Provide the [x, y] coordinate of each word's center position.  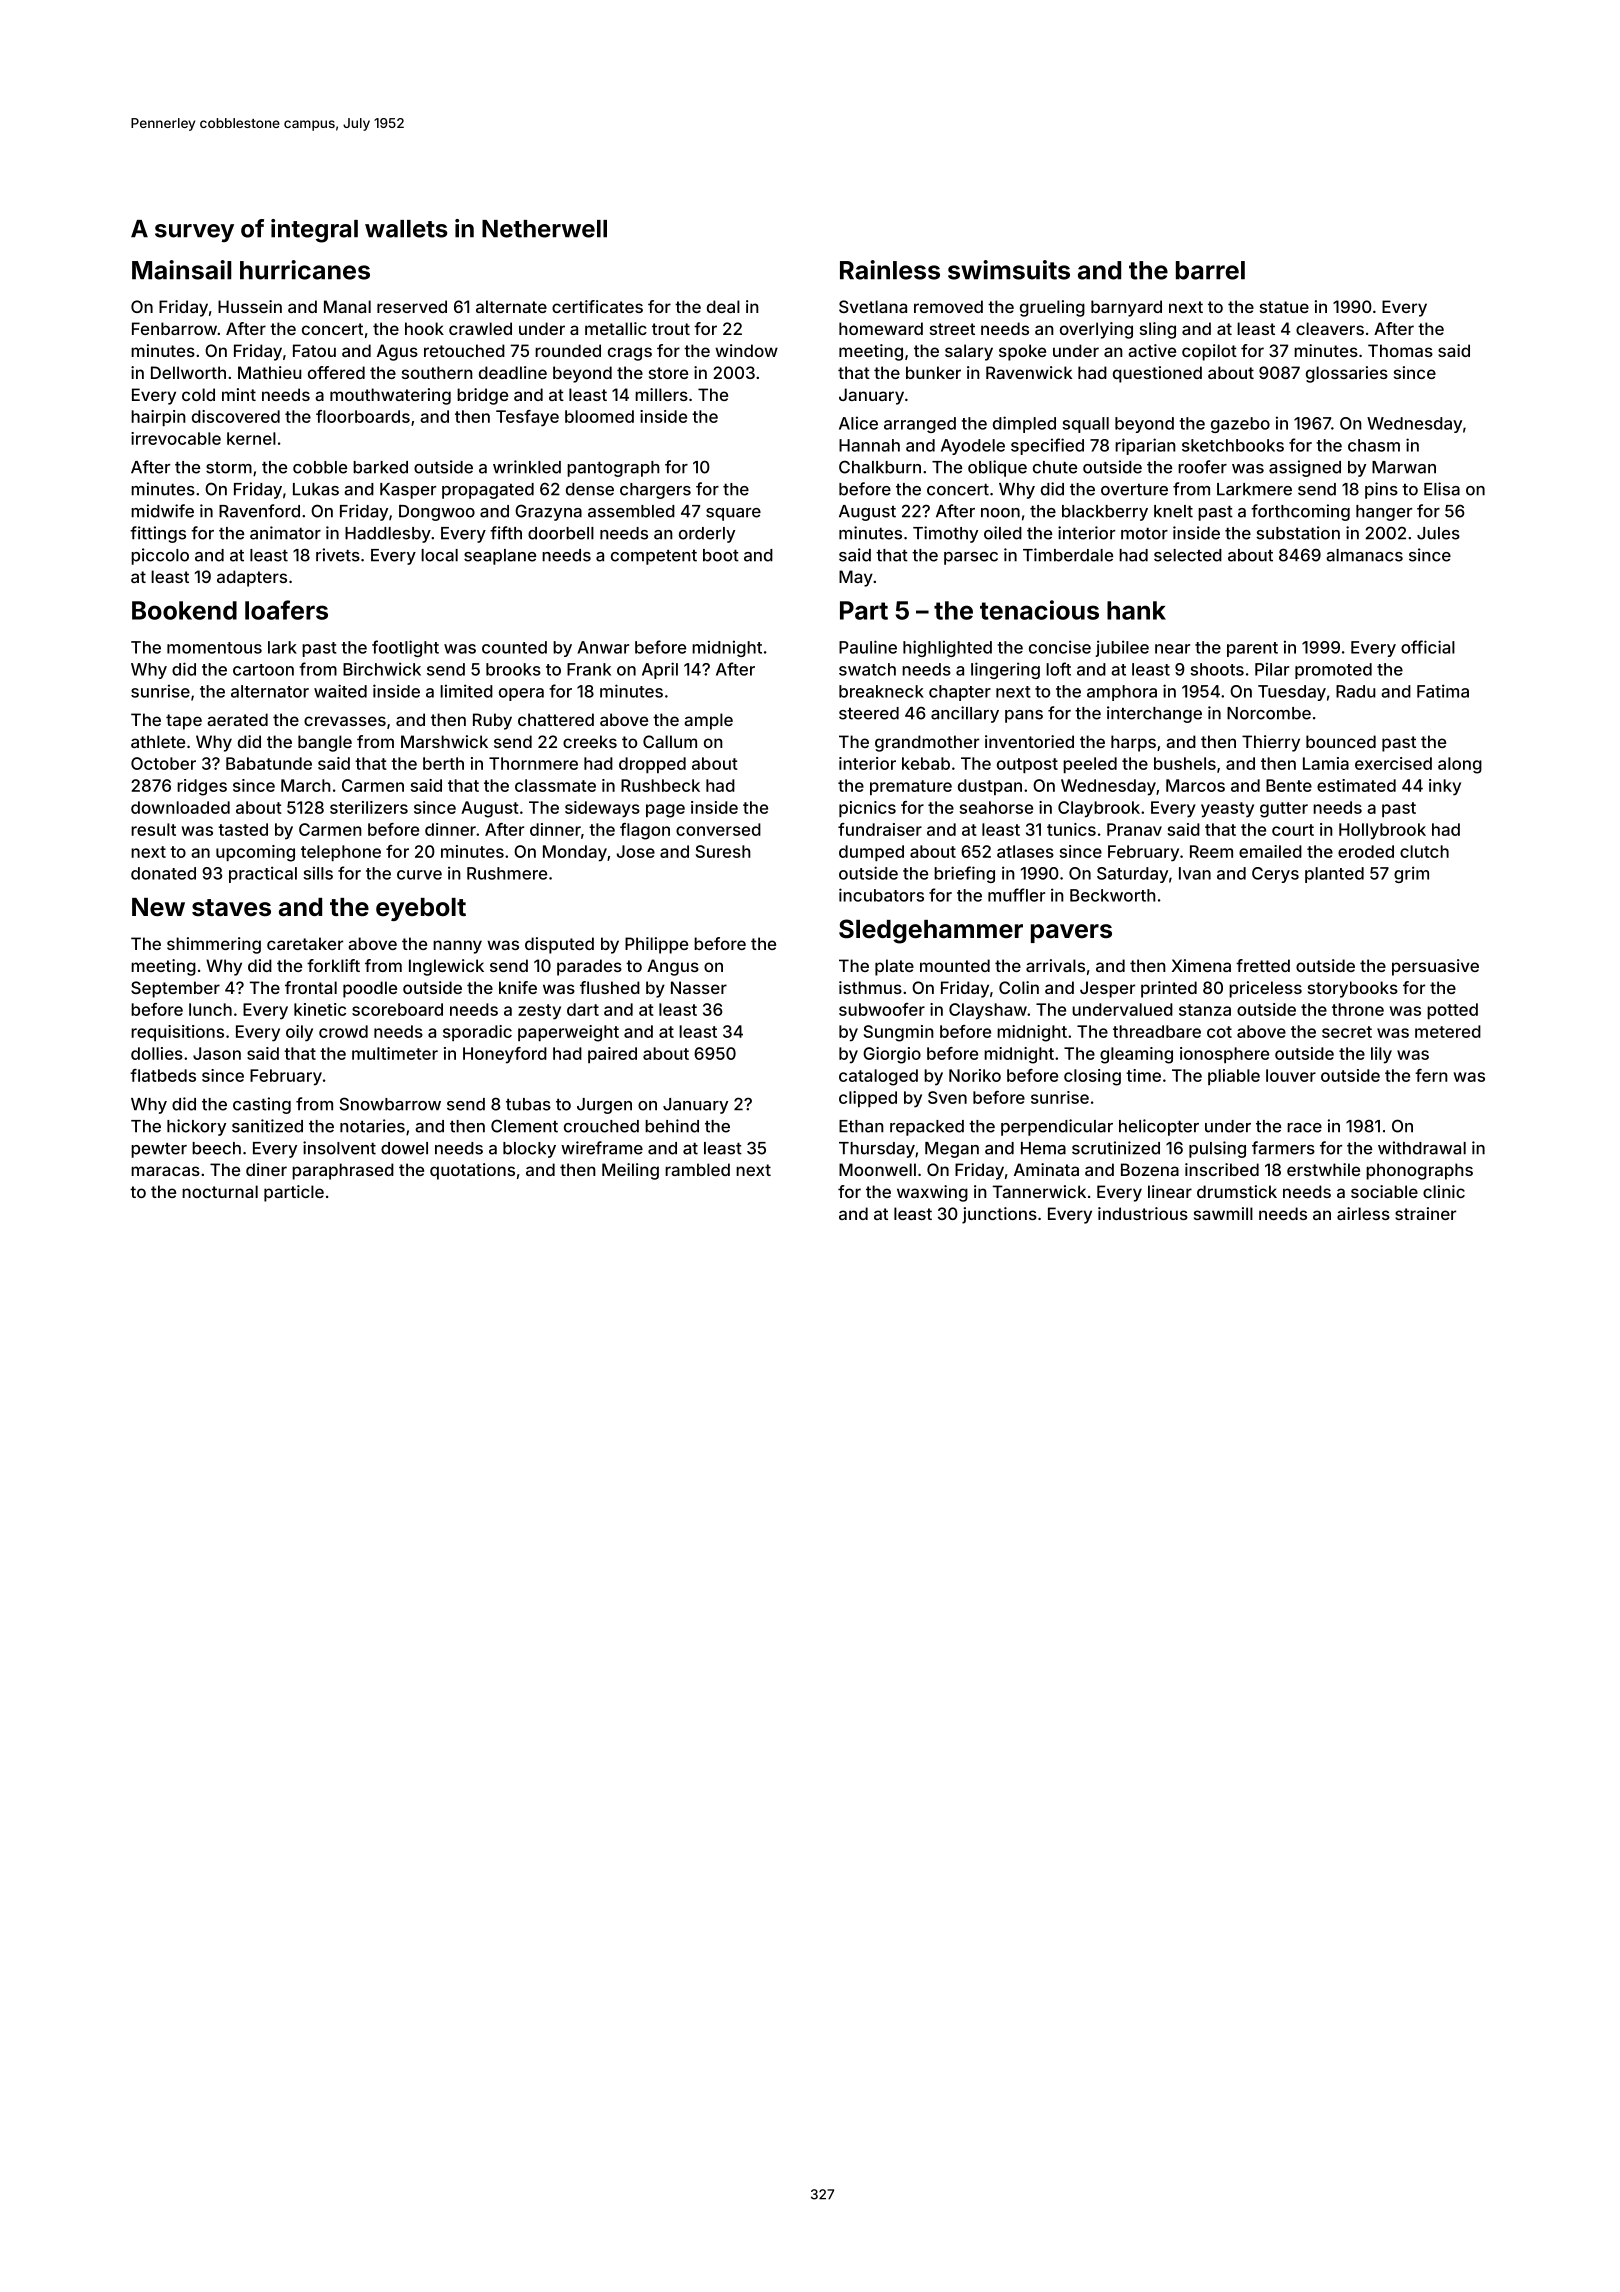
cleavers [1330, 328]
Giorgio [892, 1055]
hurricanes [305, 270]
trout [671, 329]
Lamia [1326, 763]
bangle [325, 743]
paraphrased [343, 1171]
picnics [867, 809]
